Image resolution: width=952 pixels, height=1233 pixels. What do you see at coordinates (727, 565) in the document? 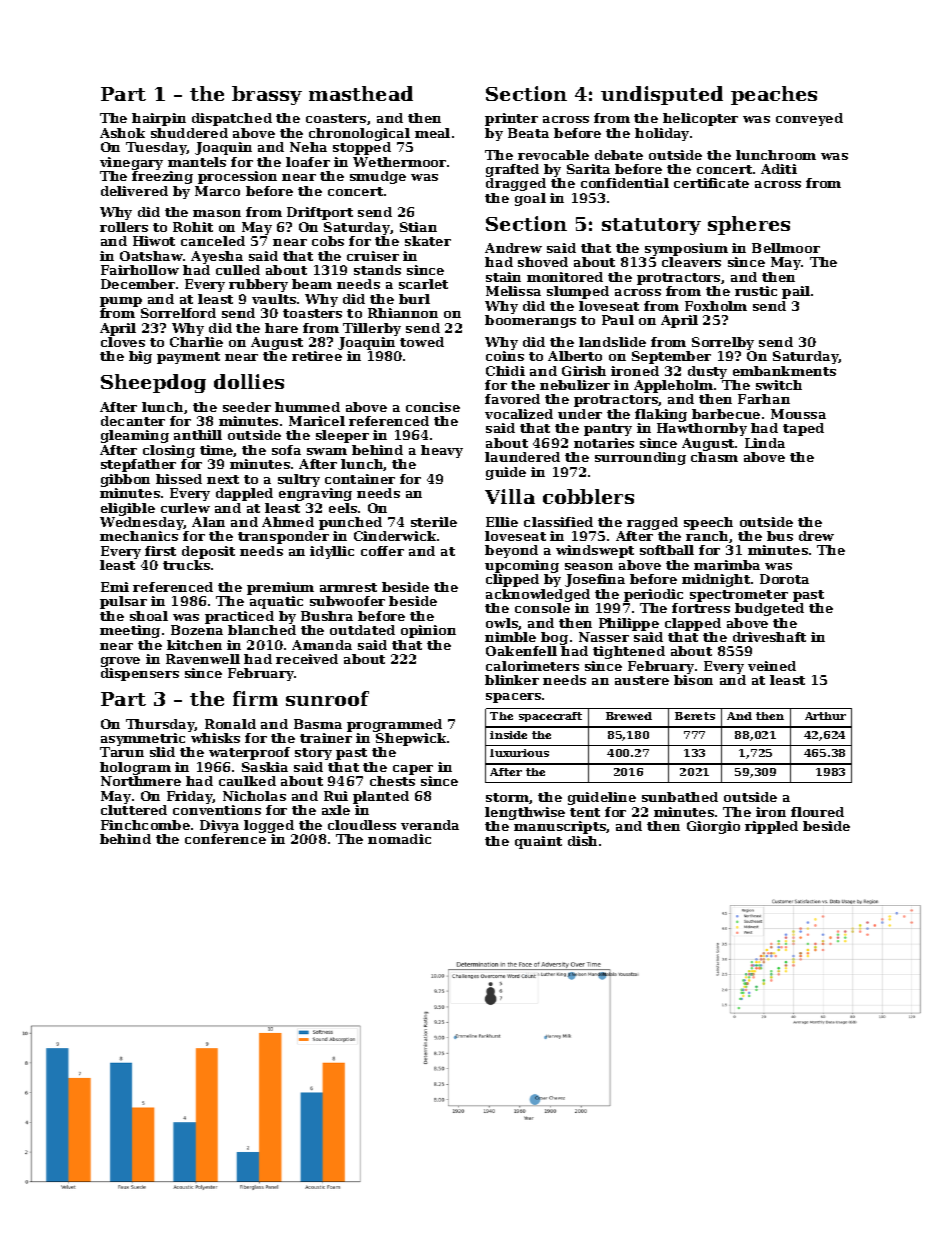
I see `marimba` at bounding box center [727, 565].
